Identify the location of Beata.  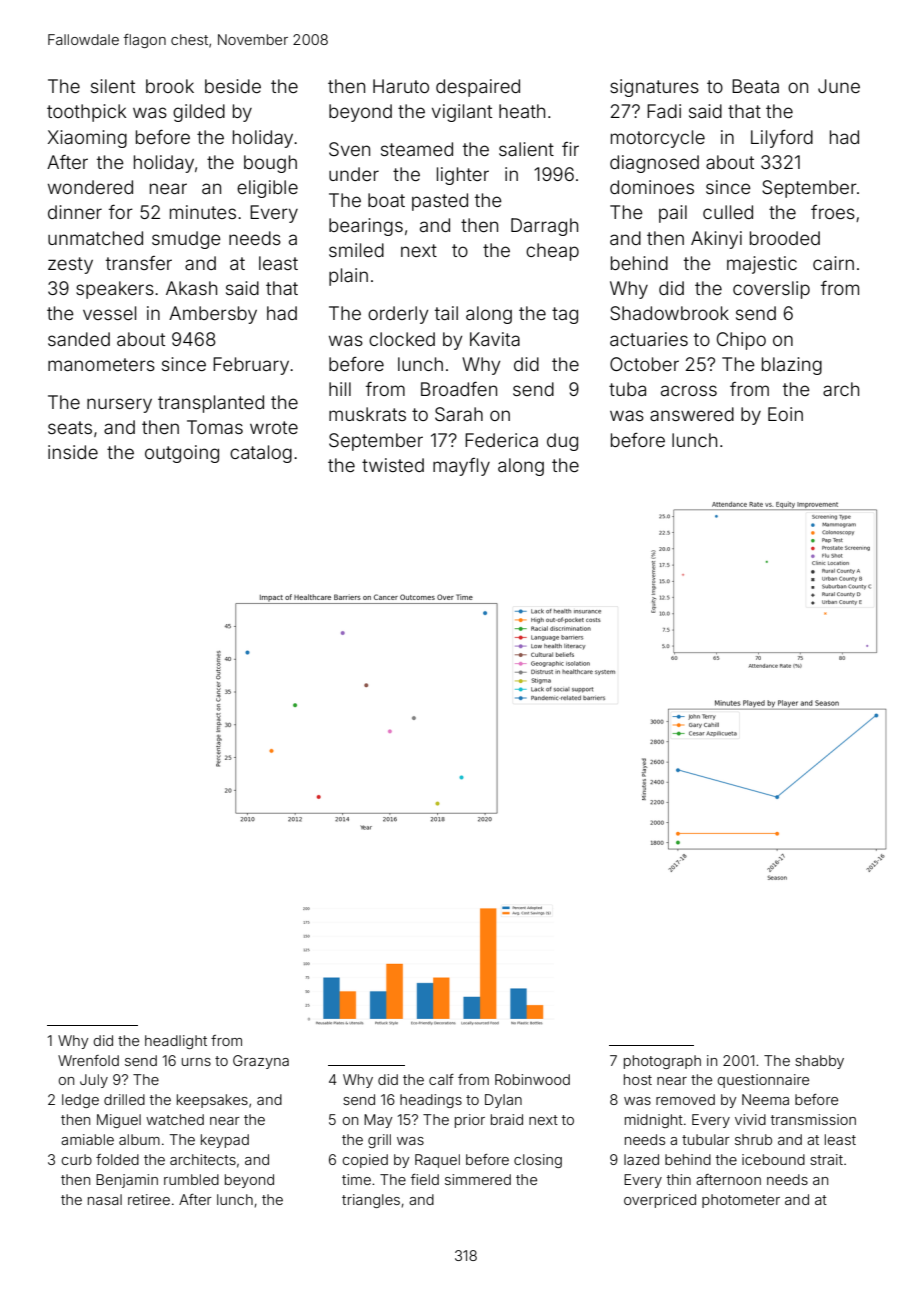
(755, 86).
